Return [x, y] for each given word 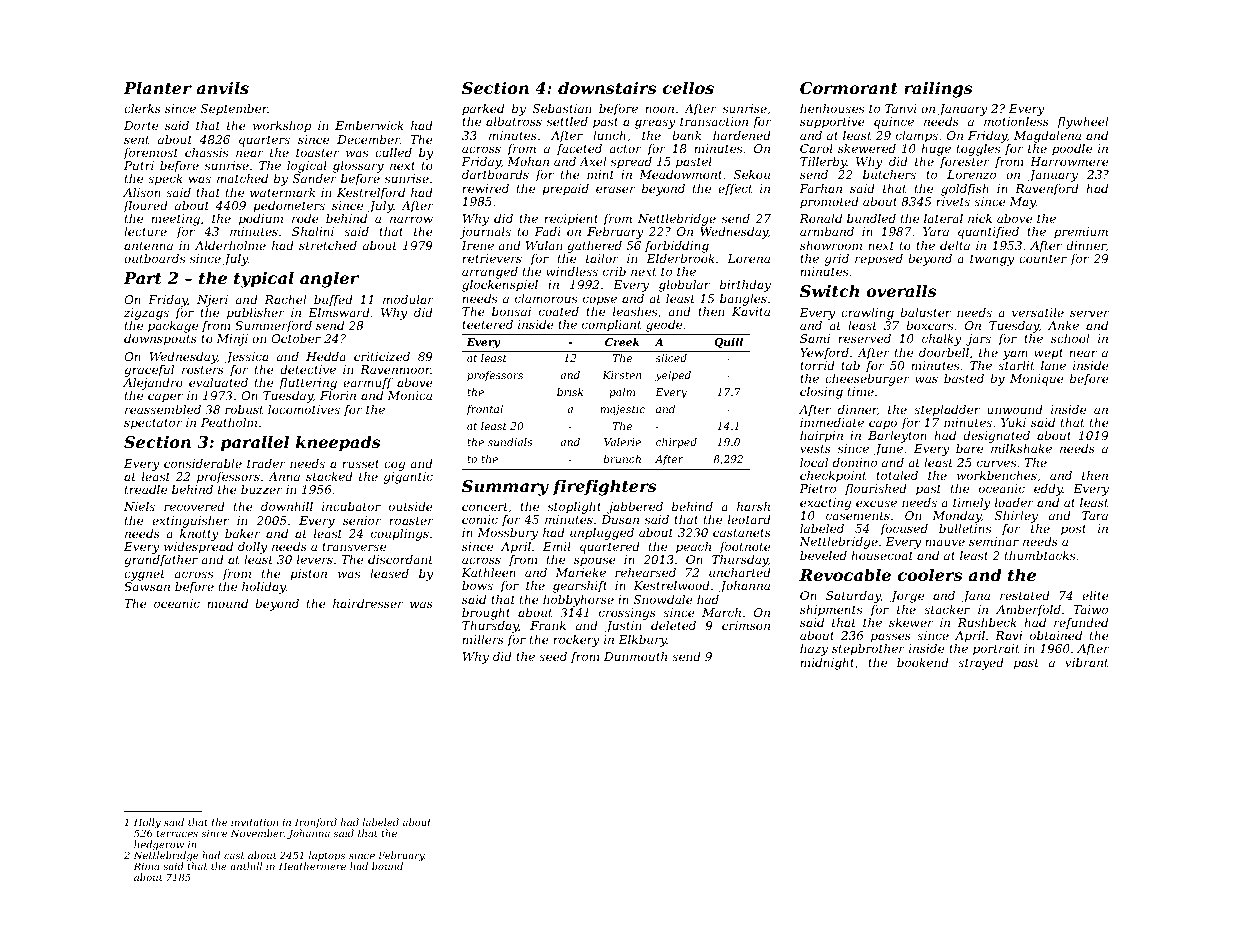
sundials [510, 442]
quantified [988, 233]
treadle [146, 489]
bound [387, 866]
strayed [981, 664]
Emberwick [369, 125]
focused [904, 530]
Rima [146, 866]
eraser [615, 189]
